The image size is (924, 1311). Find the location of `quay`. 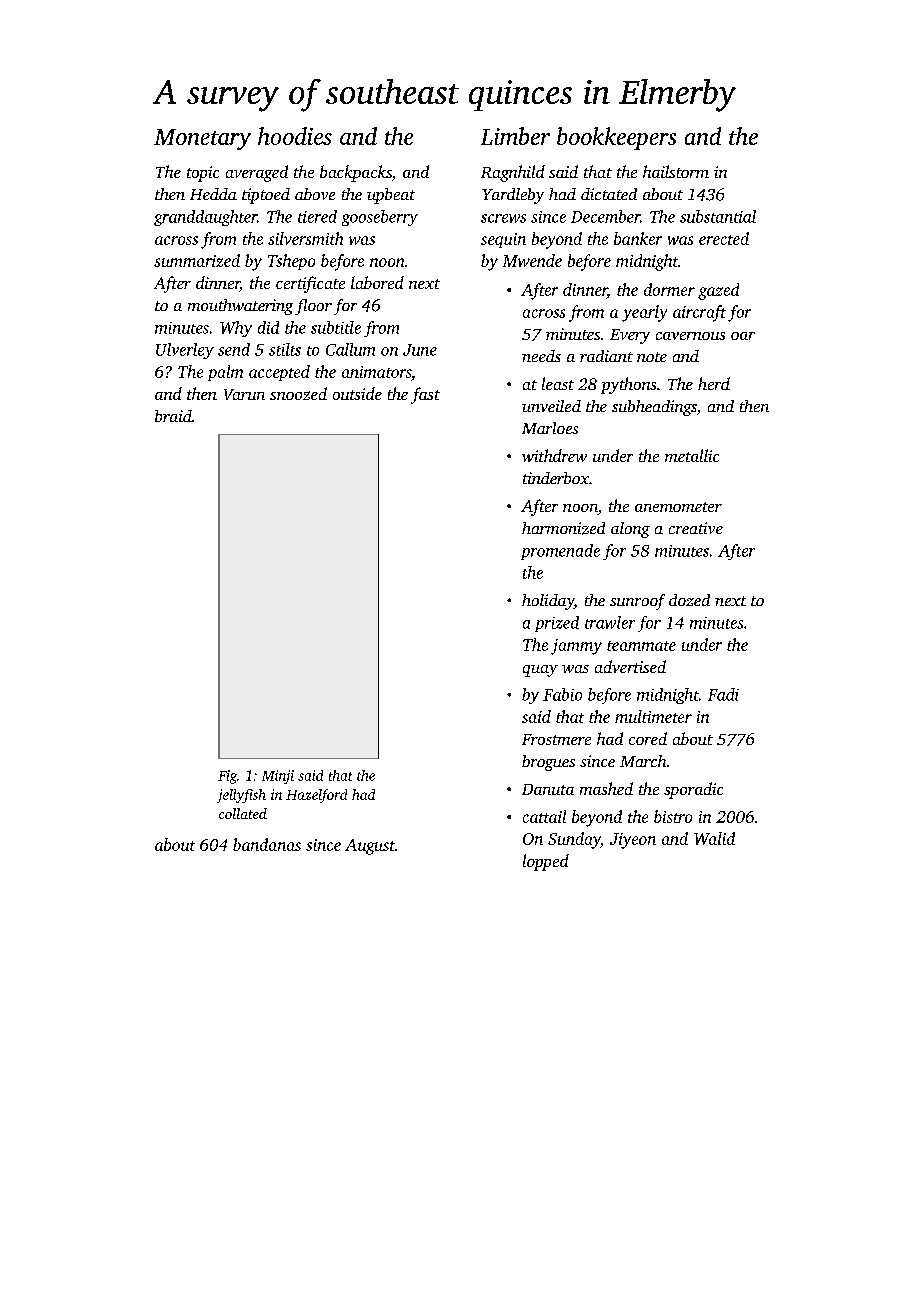

quay is located at coordinates (540, 671).
